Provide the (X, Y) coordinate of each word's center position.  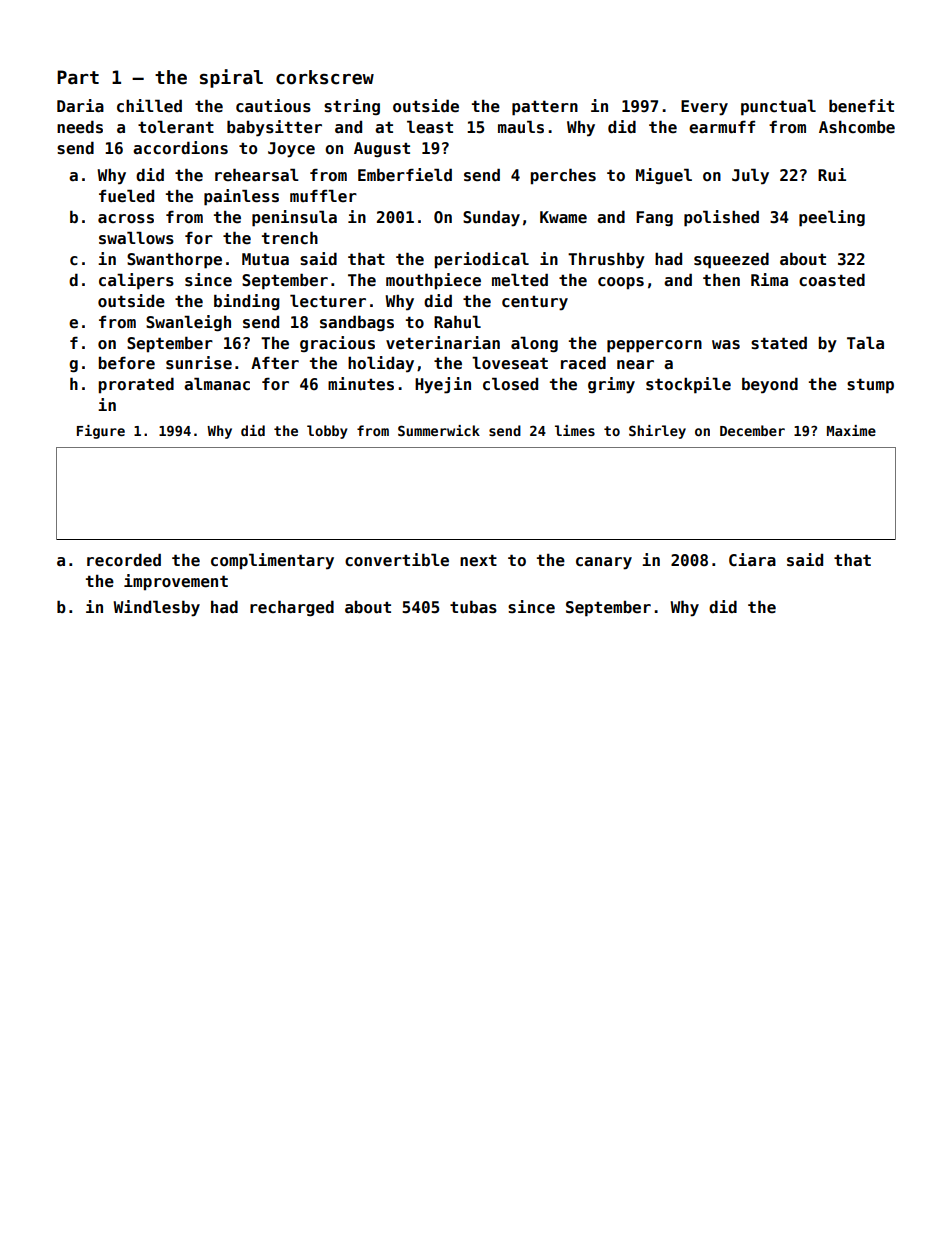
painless (241, 197)
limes (575, 430)
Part (78, 77)
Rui (832, 174)
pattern (545, 108)
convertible (397, 560)
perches (563, 177)
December (752, 430)
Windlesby (156, 608)
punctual (778, 107)
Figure (101, 432)
